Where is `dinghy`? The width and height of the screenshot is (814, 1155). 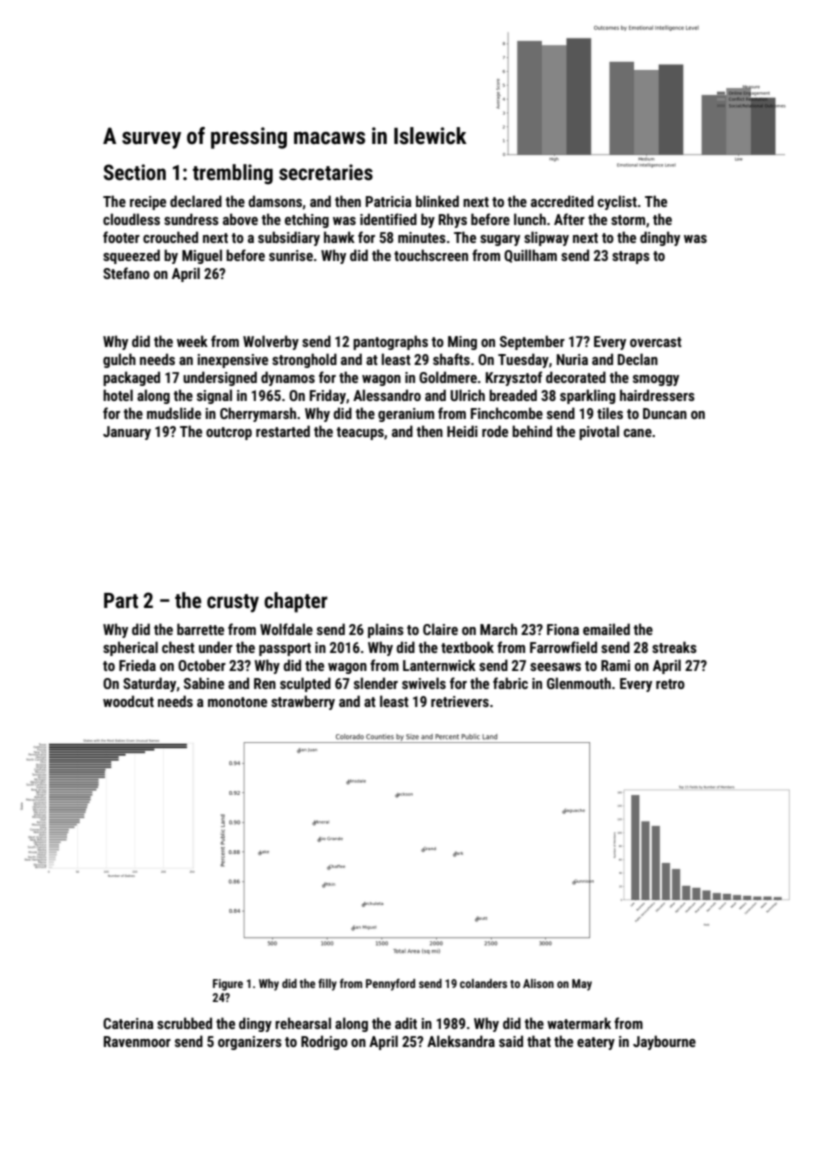
dinghy is located at coordinates (660, 238).
